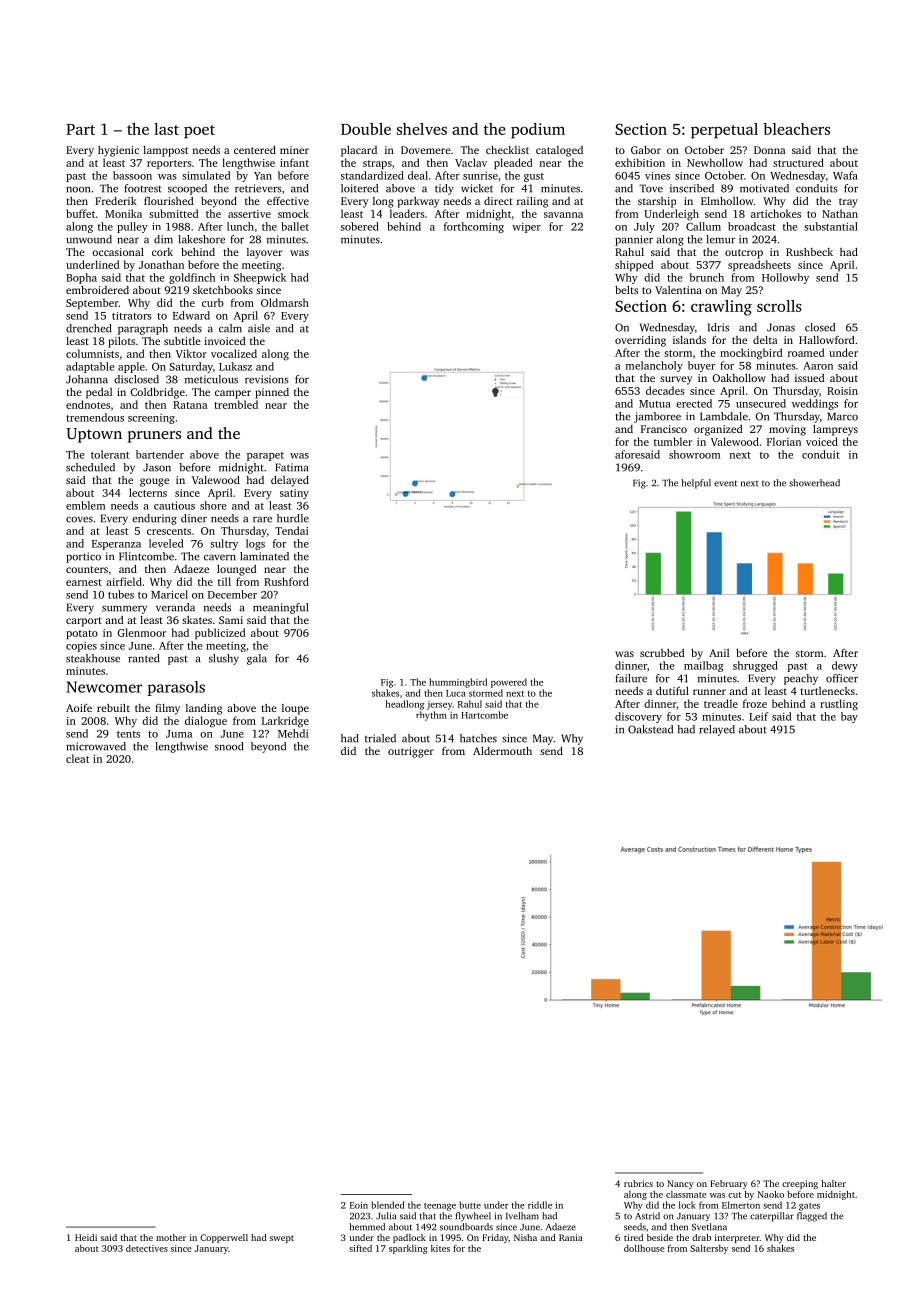  What do you see at coordinates (285, 302) in the image?
I see `Oldmarsh` at bounding box center [285, 302].
